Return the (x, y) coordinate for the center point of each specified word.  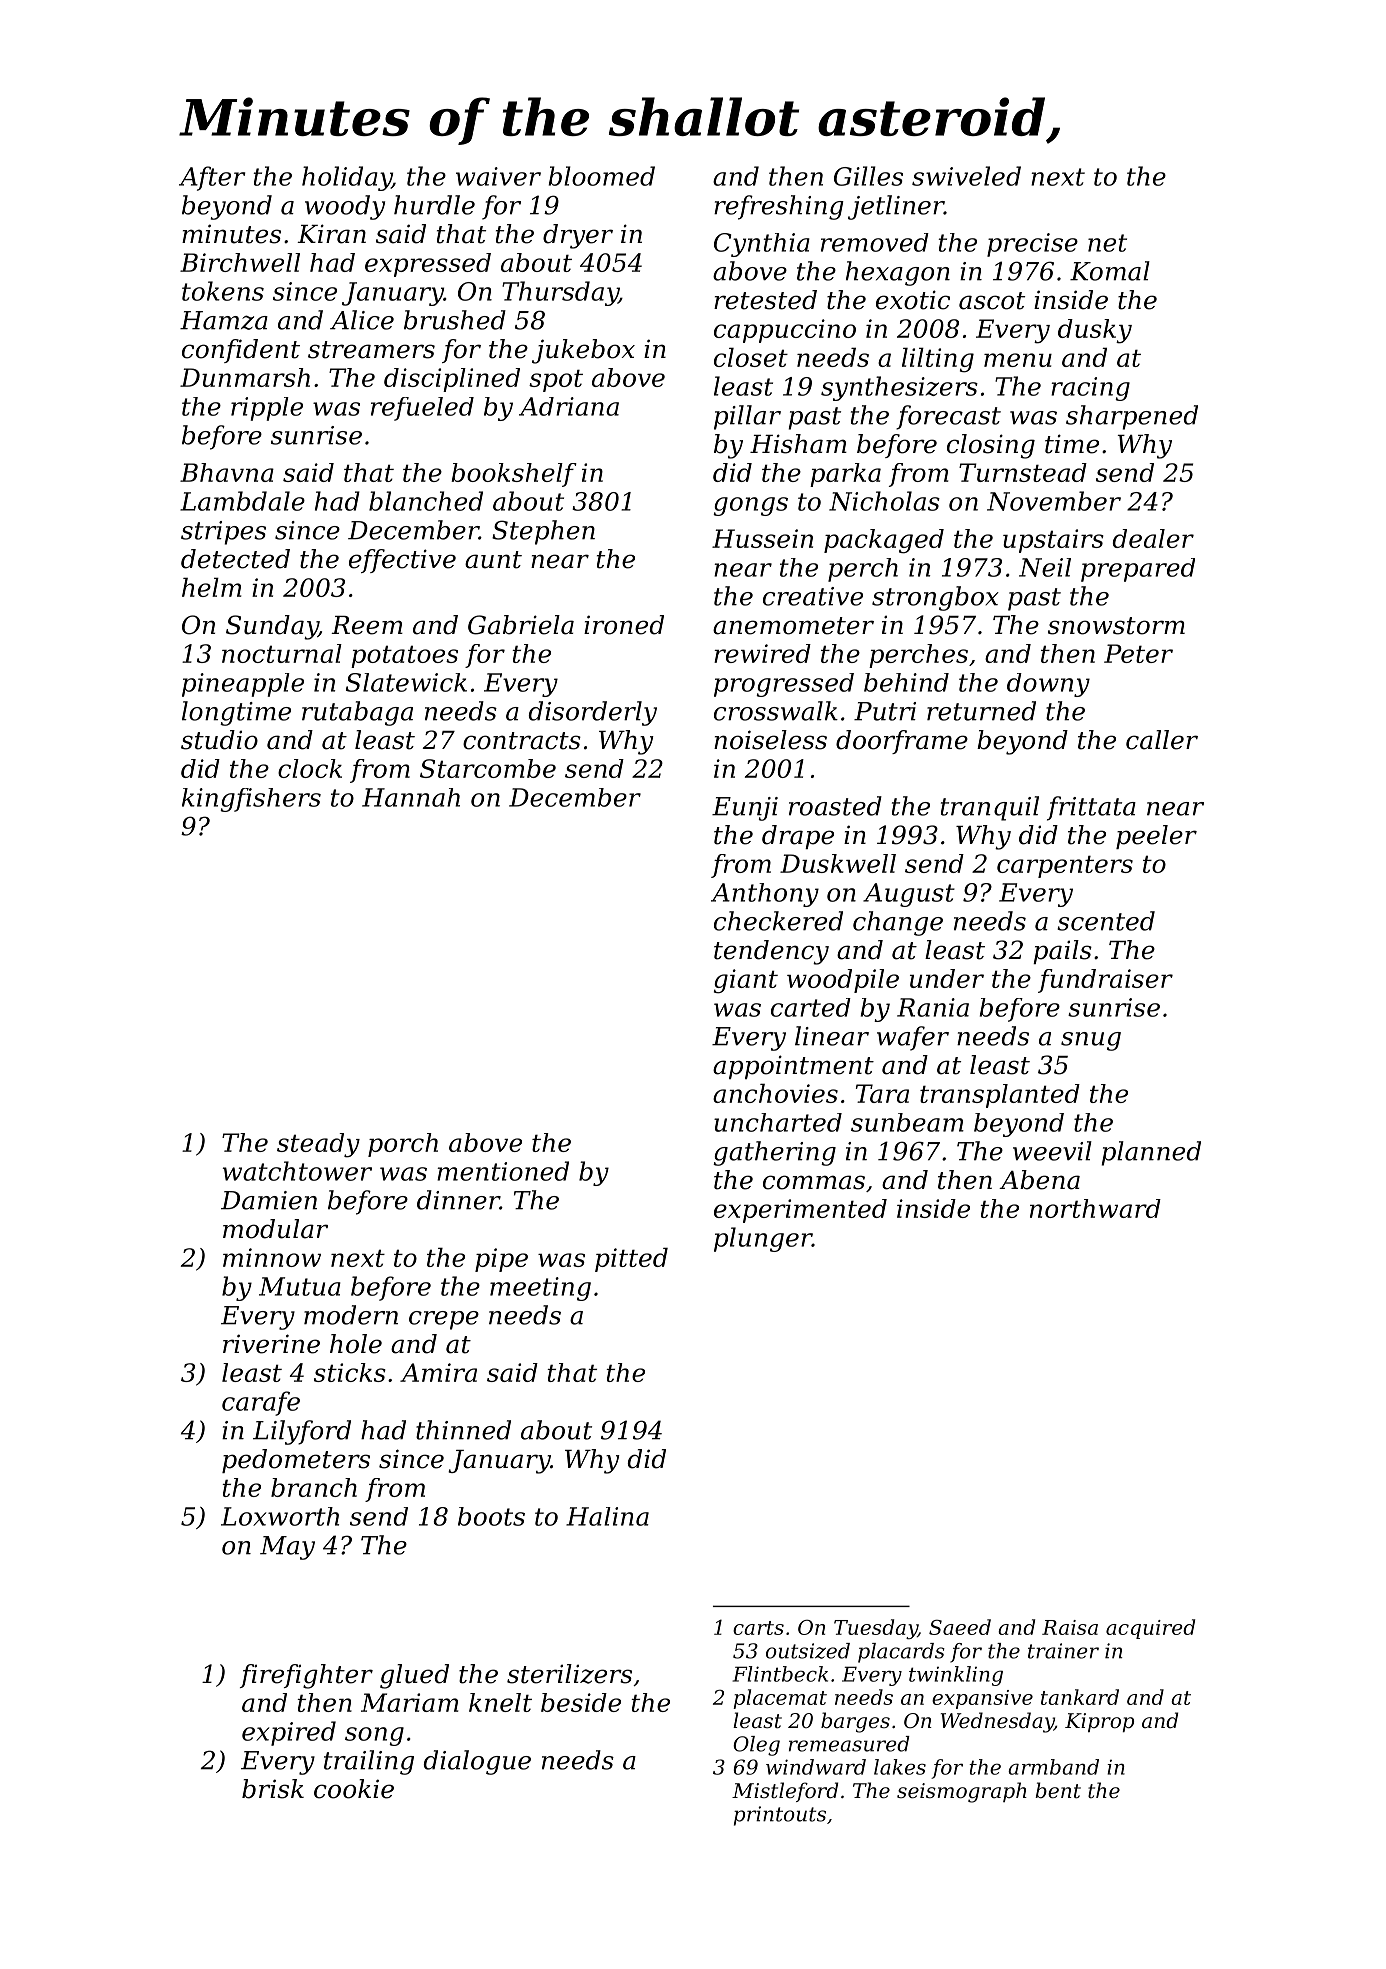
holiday (347, 178)
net (1107, 243)
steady (318, 1145)
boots (491, 1516)
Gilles (868, 176)
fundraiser (1105, 981)
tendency (771, 952)
